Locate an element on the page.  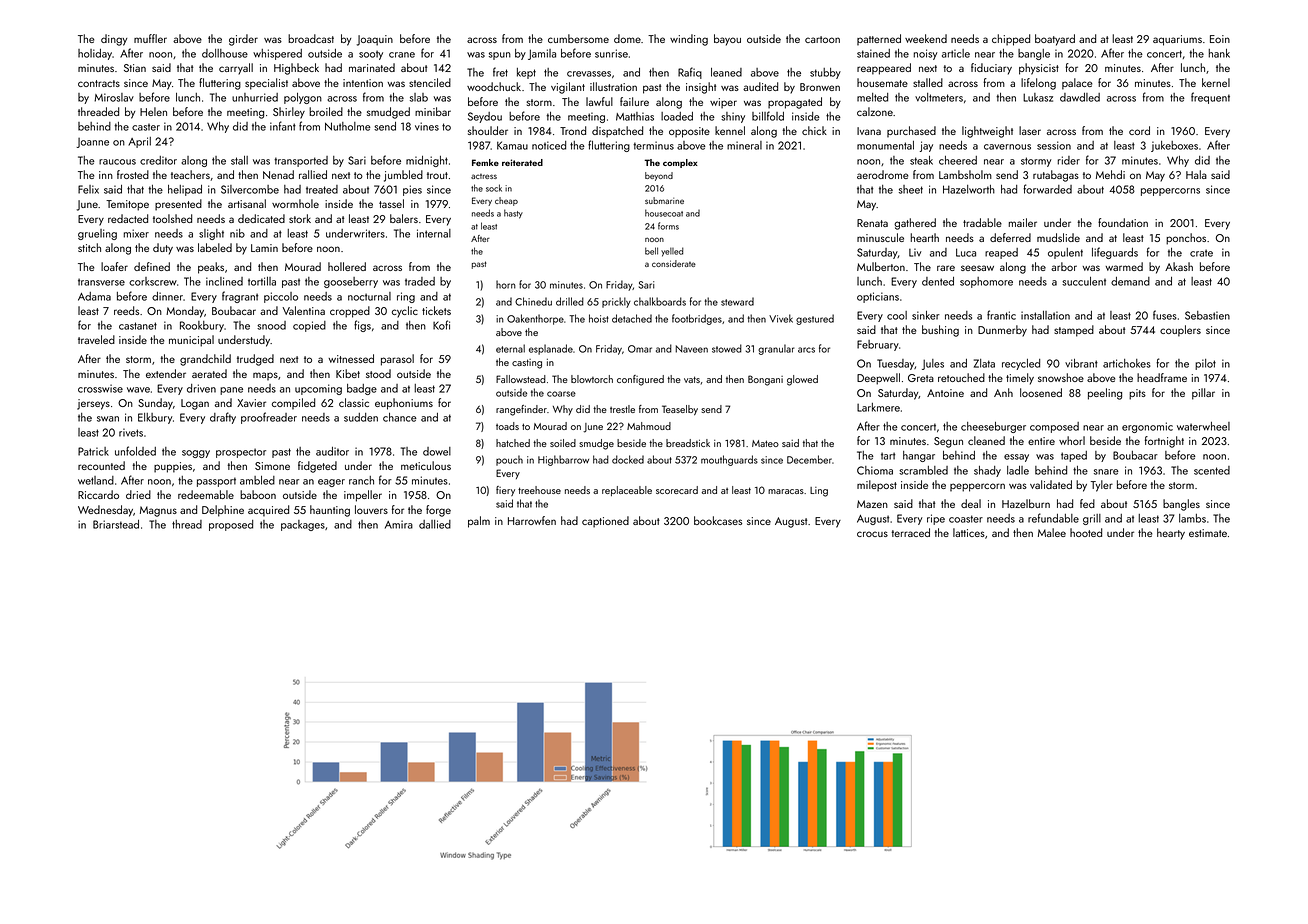
sudden is located at coordinates (361, 417).
